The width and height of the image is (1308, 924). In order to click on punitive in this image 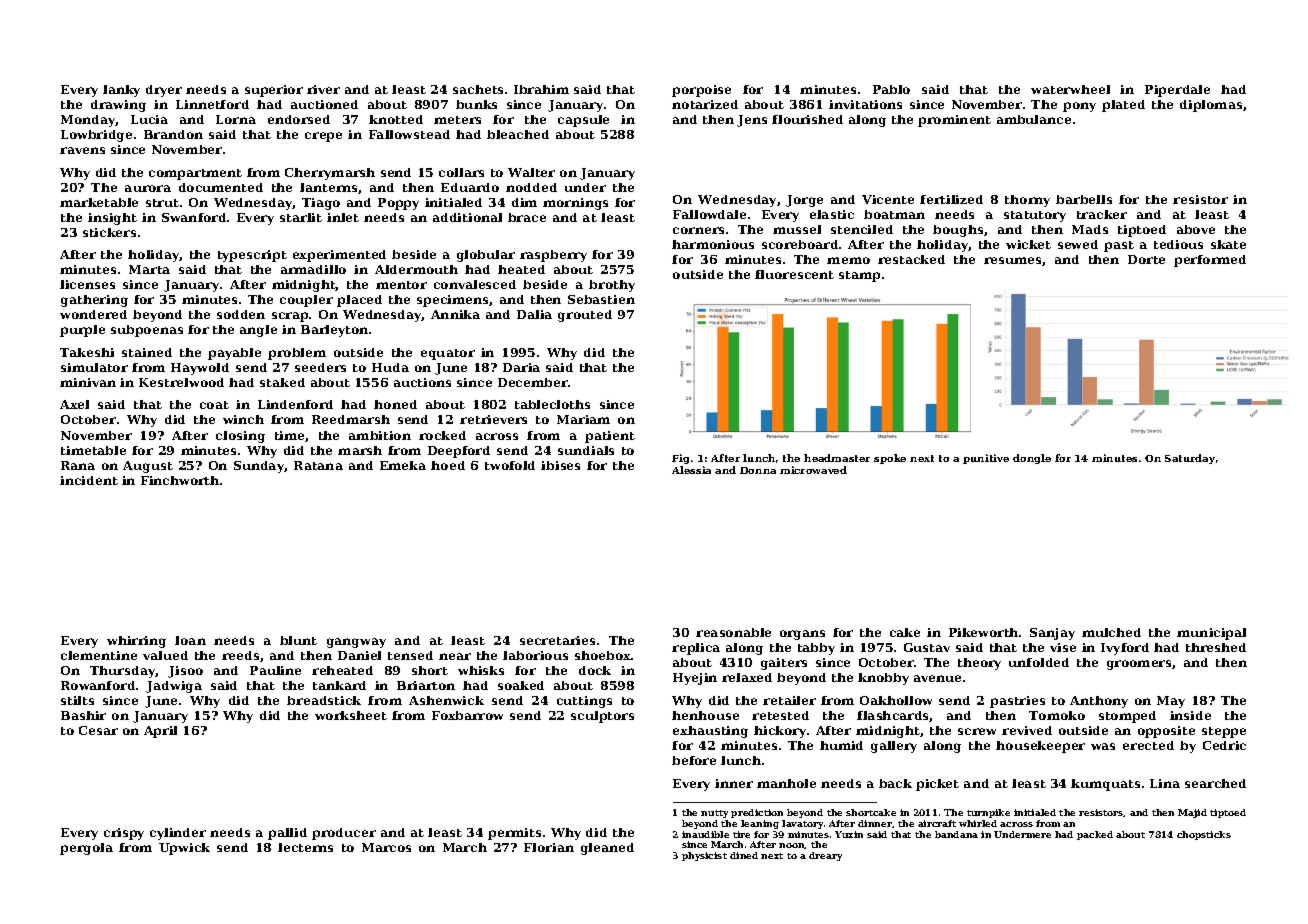, I will do `click(986, 459)`.
